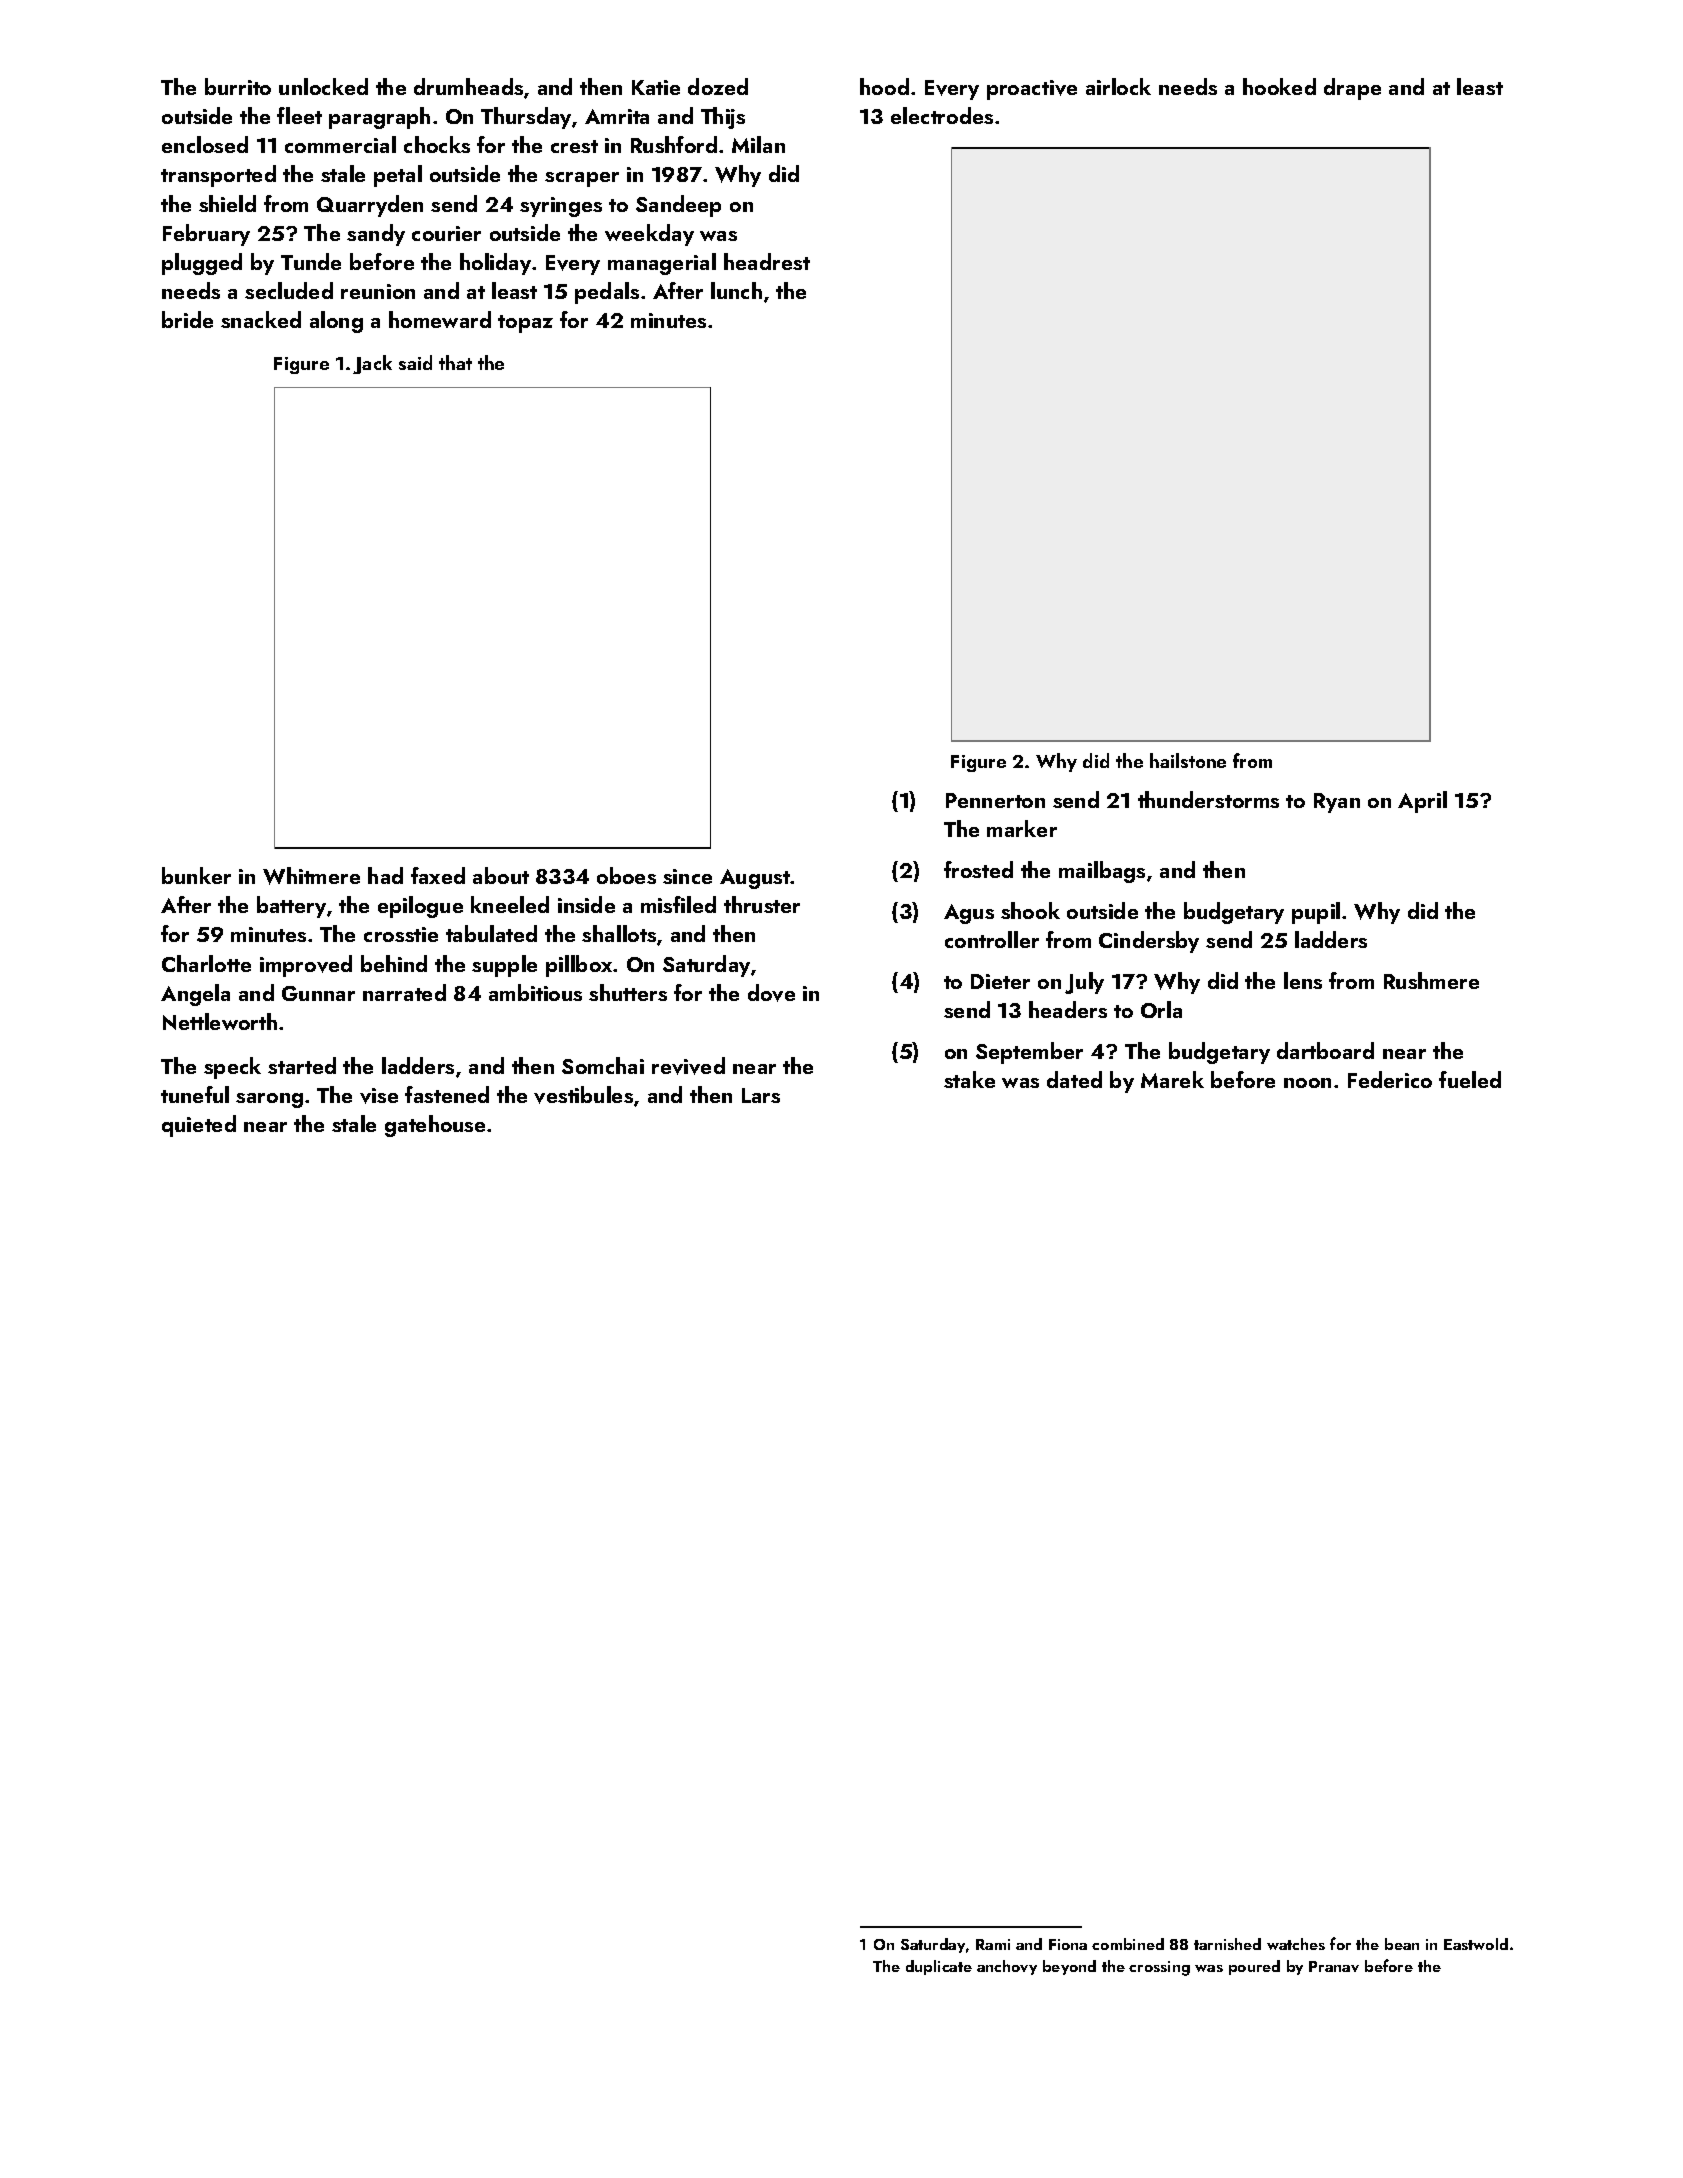  What do you see at coordinates (1431, 980) in the screenshot?
I see `Rushmere` at bounding box center [1431, 980].
